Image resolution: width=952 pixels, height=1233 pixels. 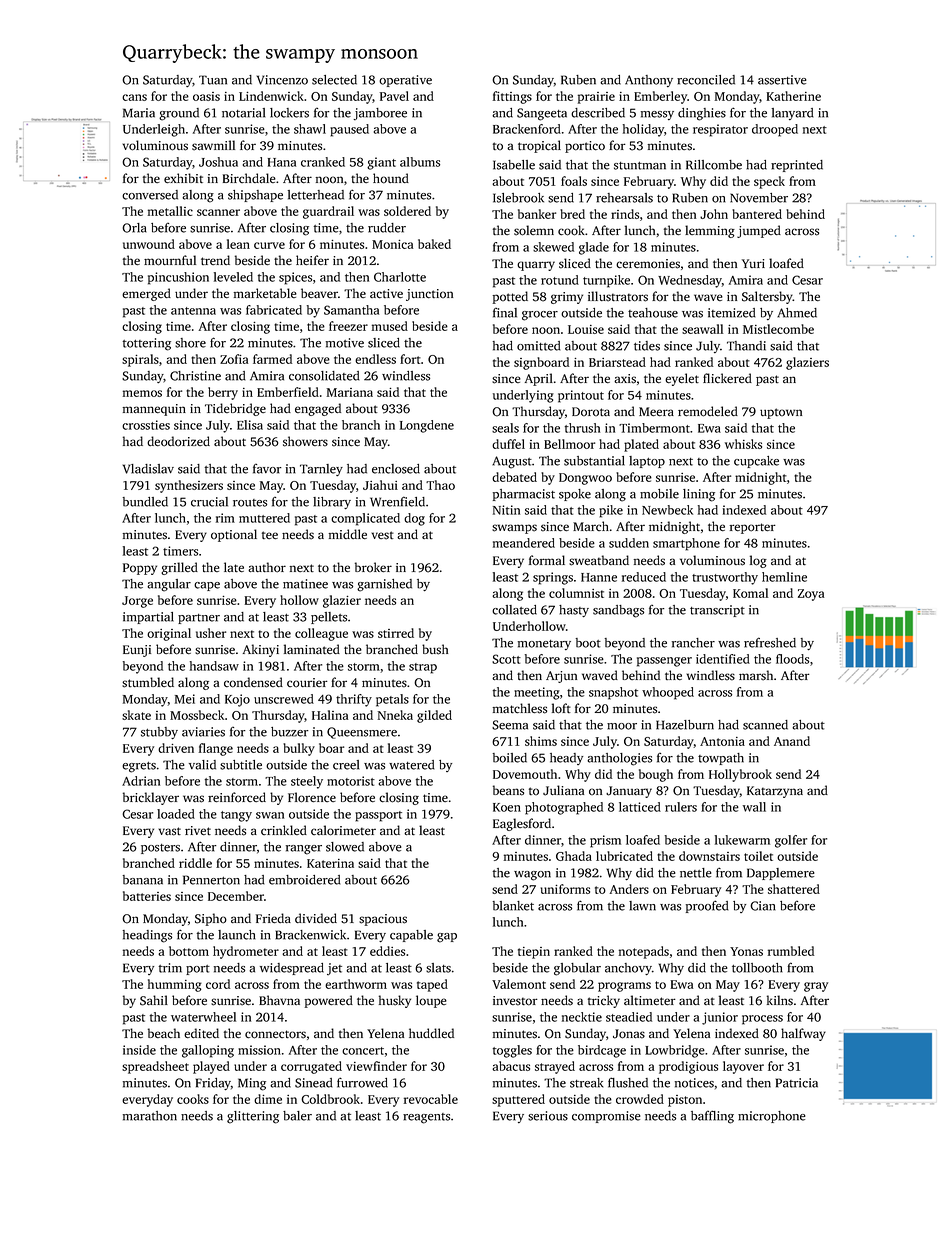 I want to click on tiepin, so click(x=534, y=953).
